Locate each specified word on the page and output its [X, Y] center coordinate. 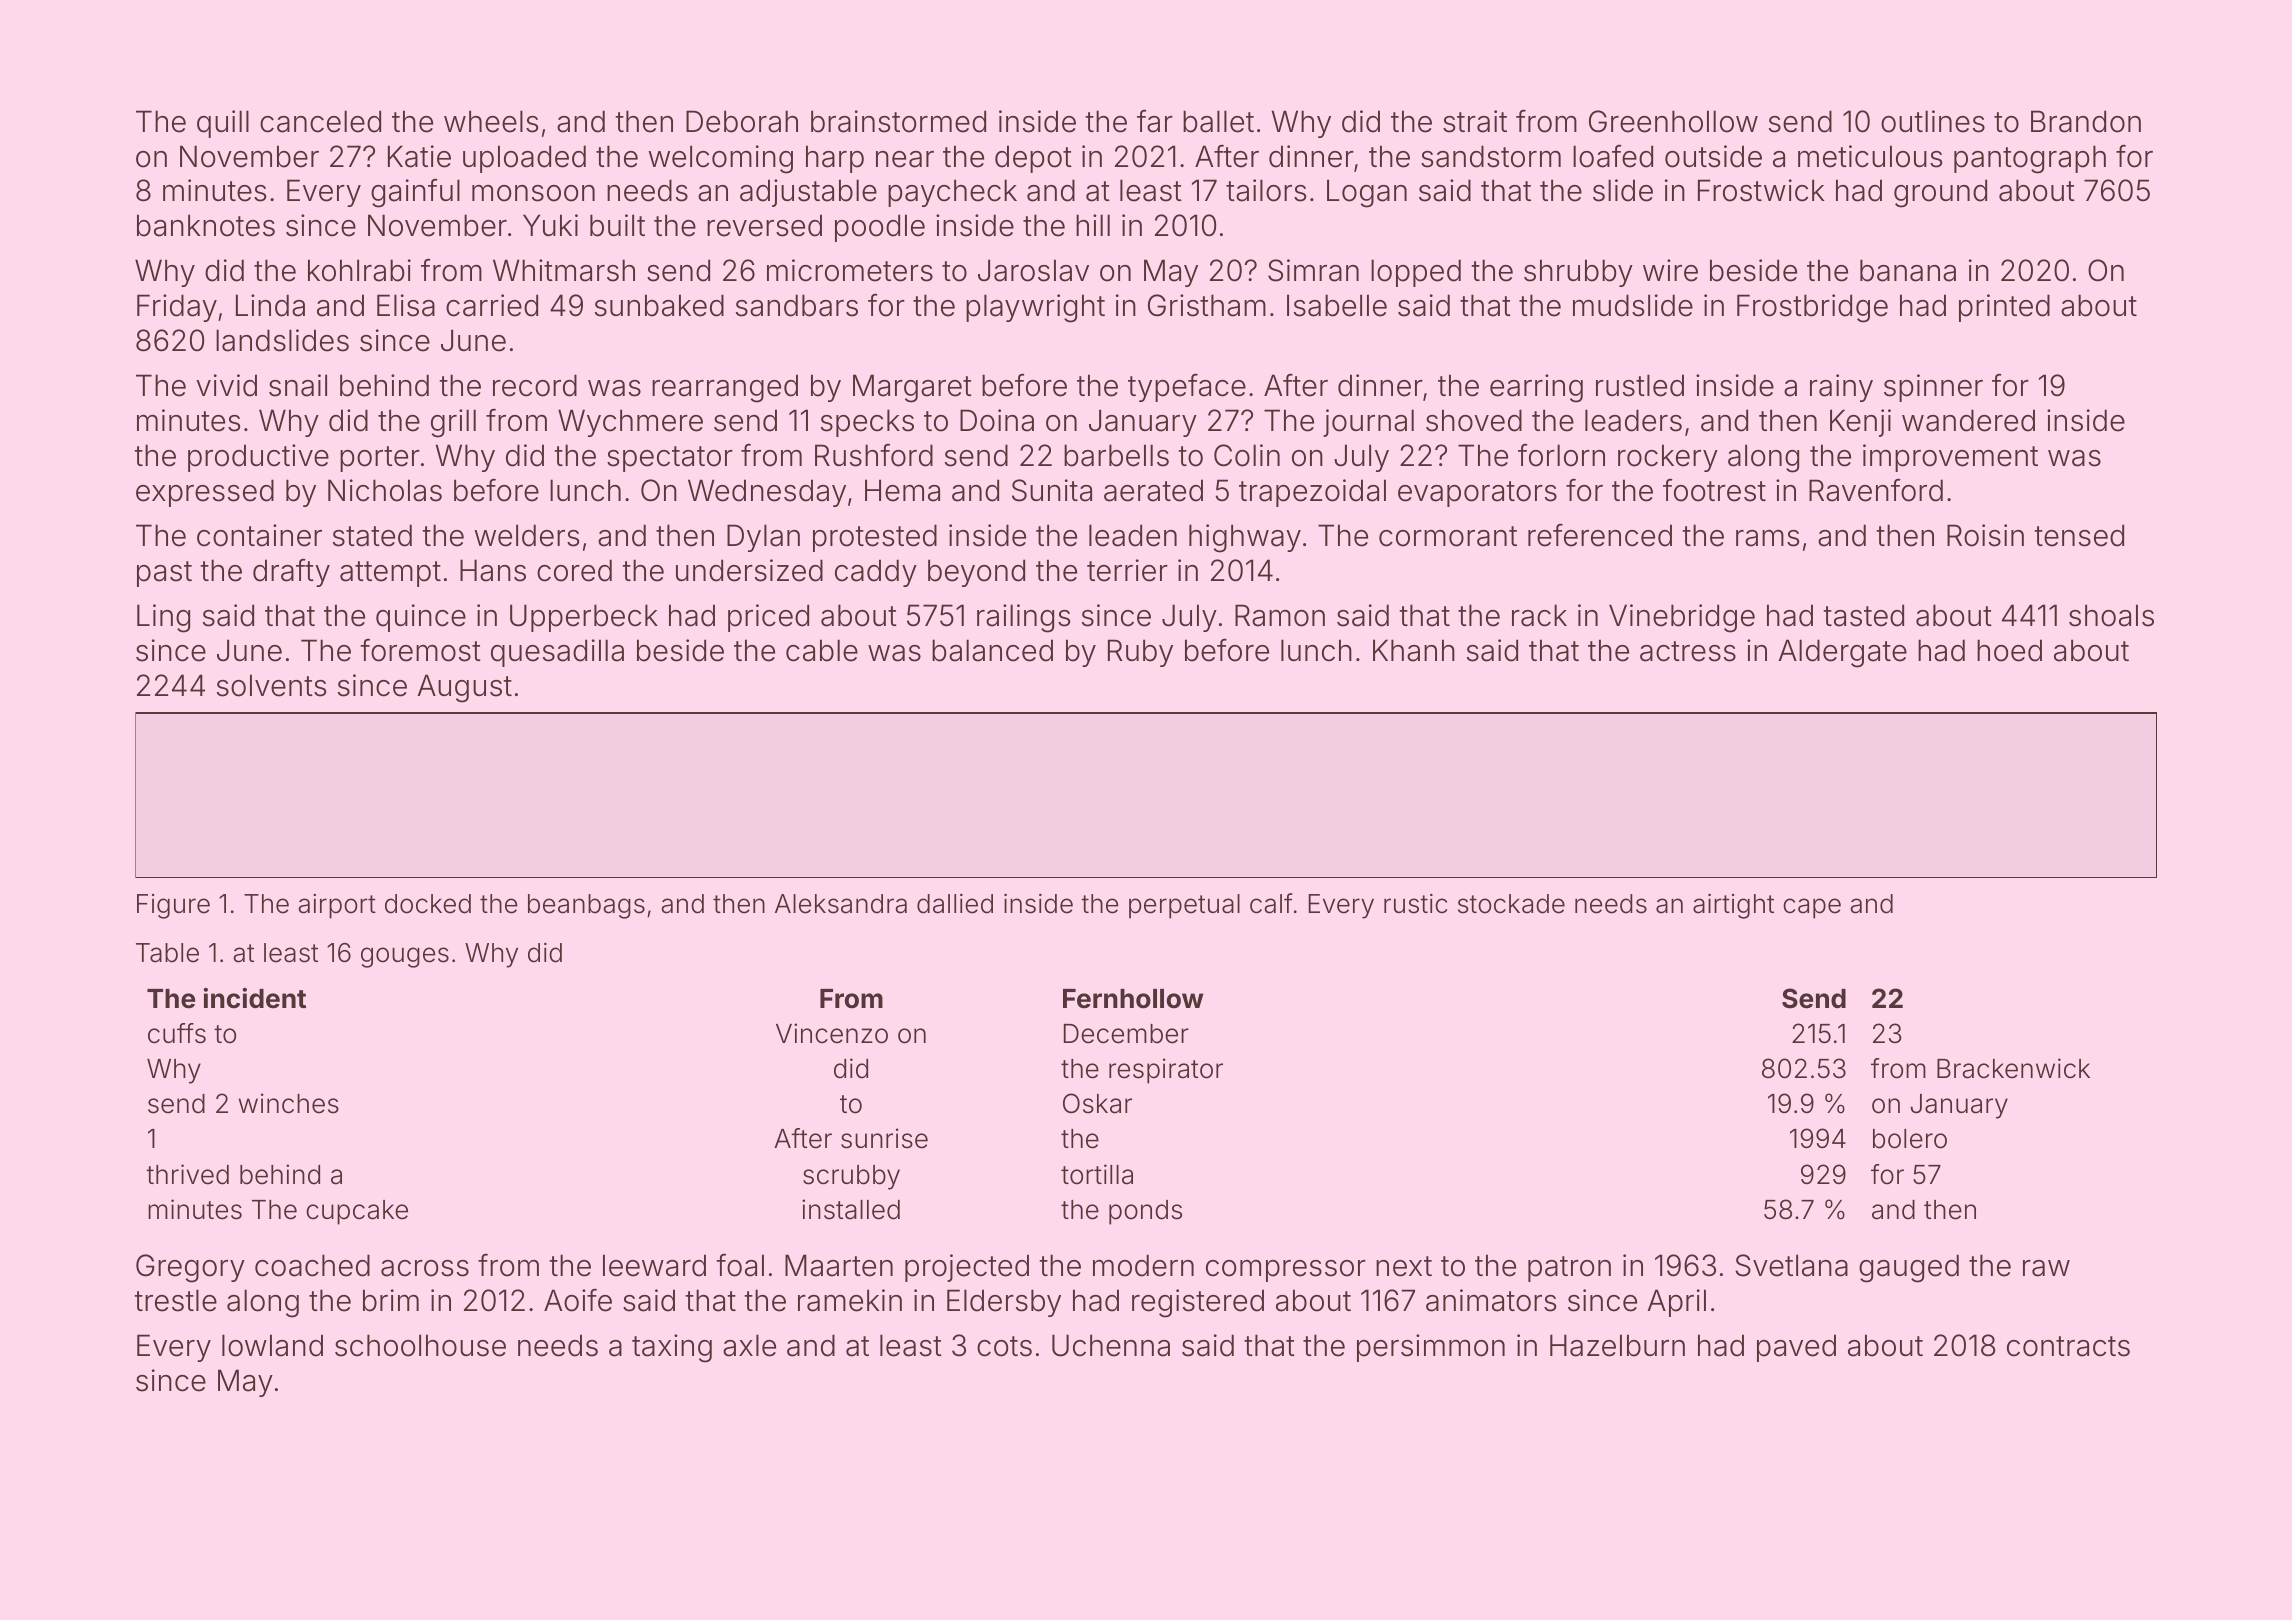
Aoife [578, 1300]
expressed [205, 493]
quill [223, 124]
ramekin [850, 1300]
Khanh [1414, 650]
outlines [1933, 121]
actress [1688, 651]
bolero [1910, 1139]
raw [2046, 1268]
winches [288, 1103]
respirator [1166, 1071]
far [1155, 121]
